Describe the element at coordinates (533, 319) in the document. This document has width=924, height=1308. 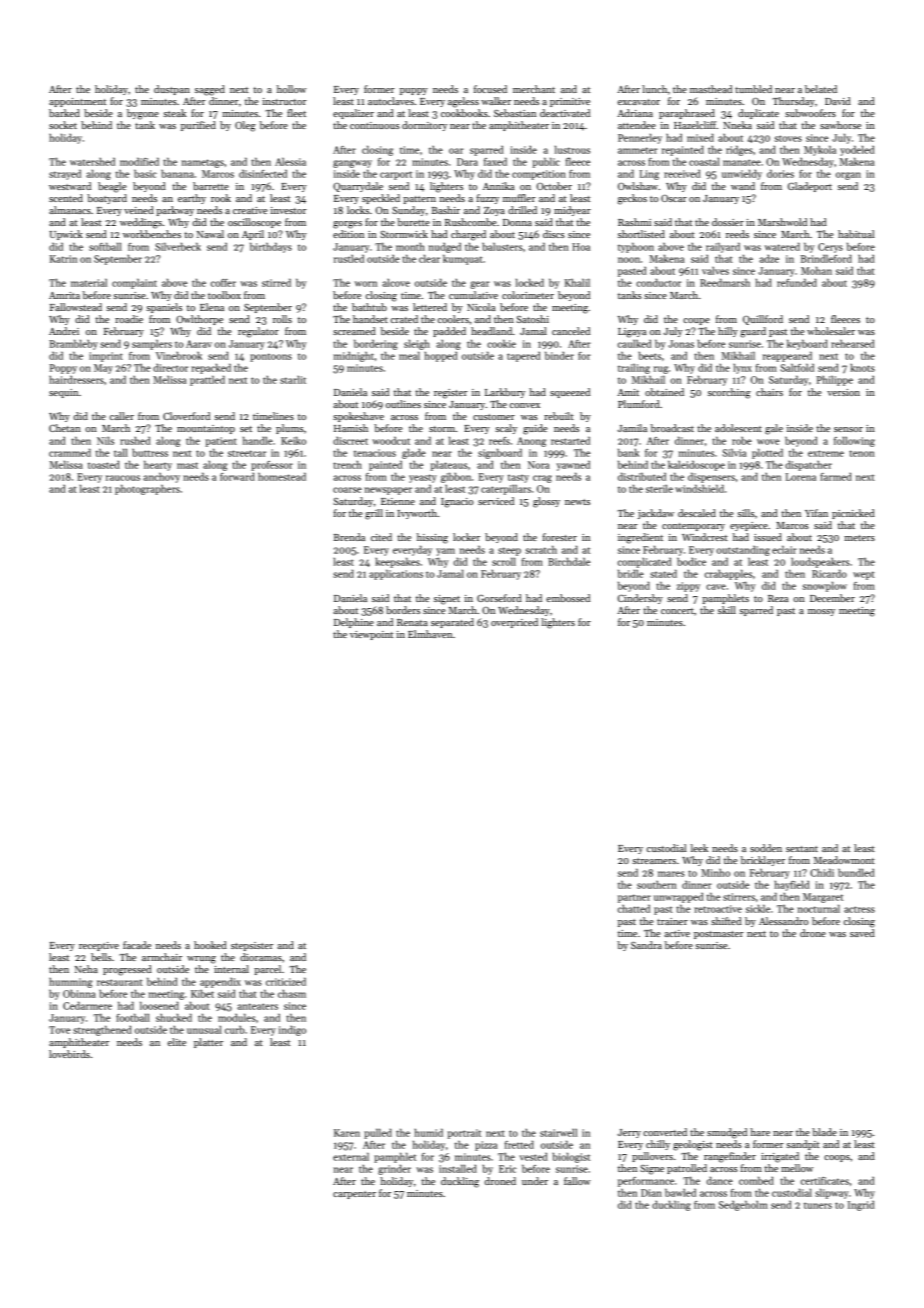
I see `Satoshi` at that location.
